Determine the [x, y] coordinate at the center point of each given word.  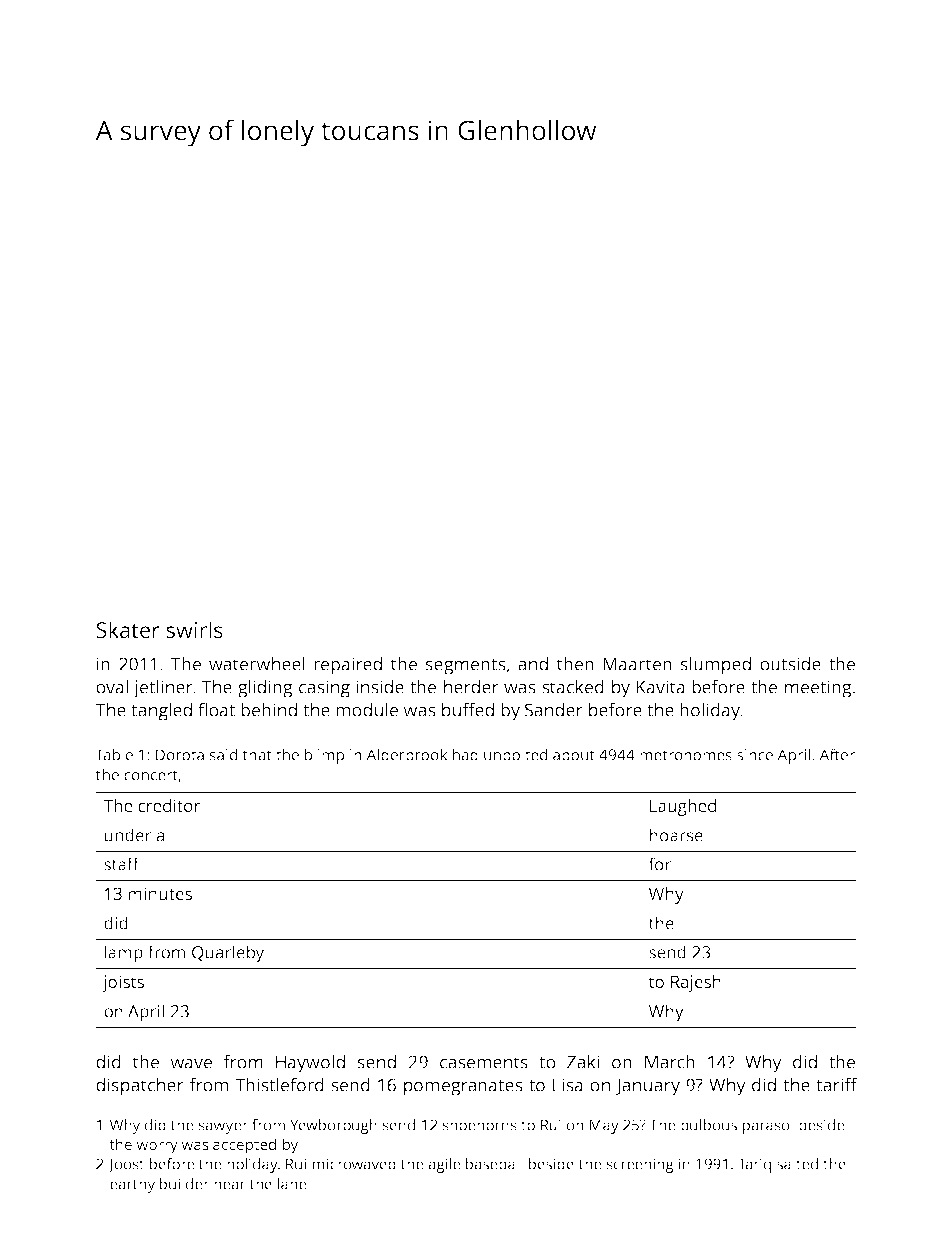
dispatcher [140, 1087]
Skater [128, 629]
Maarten [637, 664]
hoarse [676, 835]
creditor [169, 805]
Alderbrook [407, 754]
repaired [348, 666]
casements [484, 1062]
